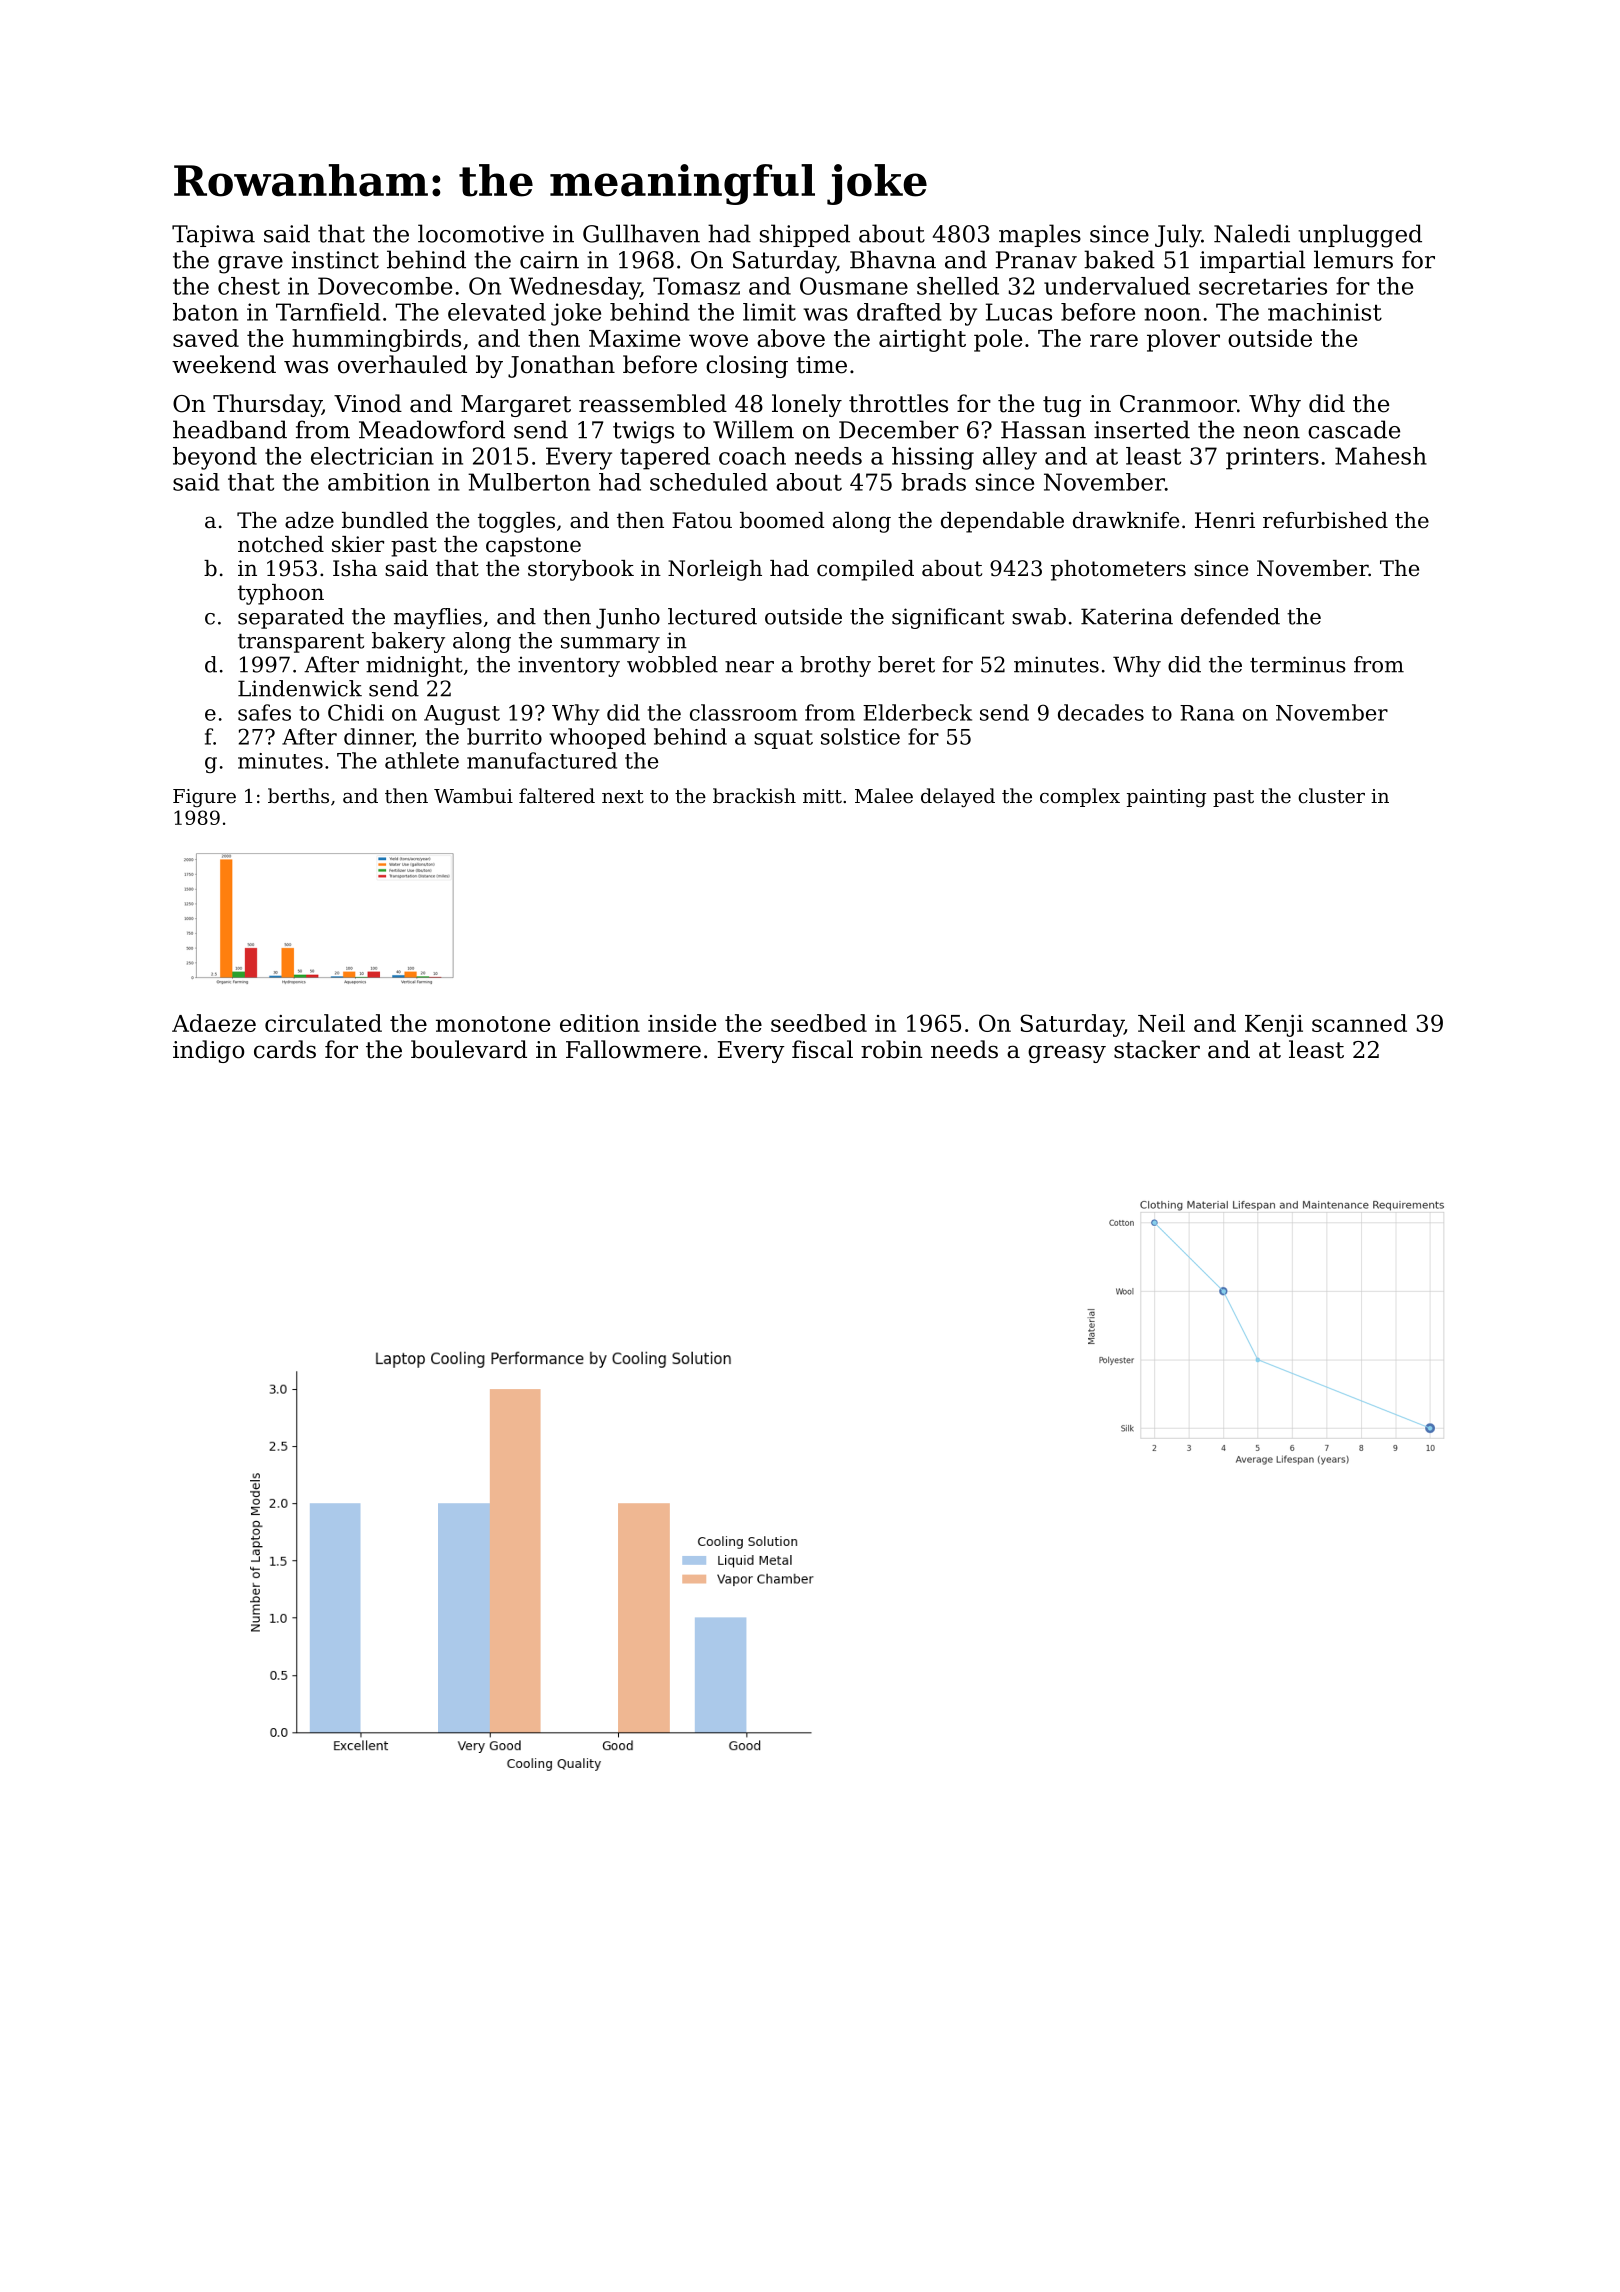 Image resolution: width=1620 pixels, height=2292 pixels. Describe the element at coordinates (821, 365) in the page. I see `time` at that location.
